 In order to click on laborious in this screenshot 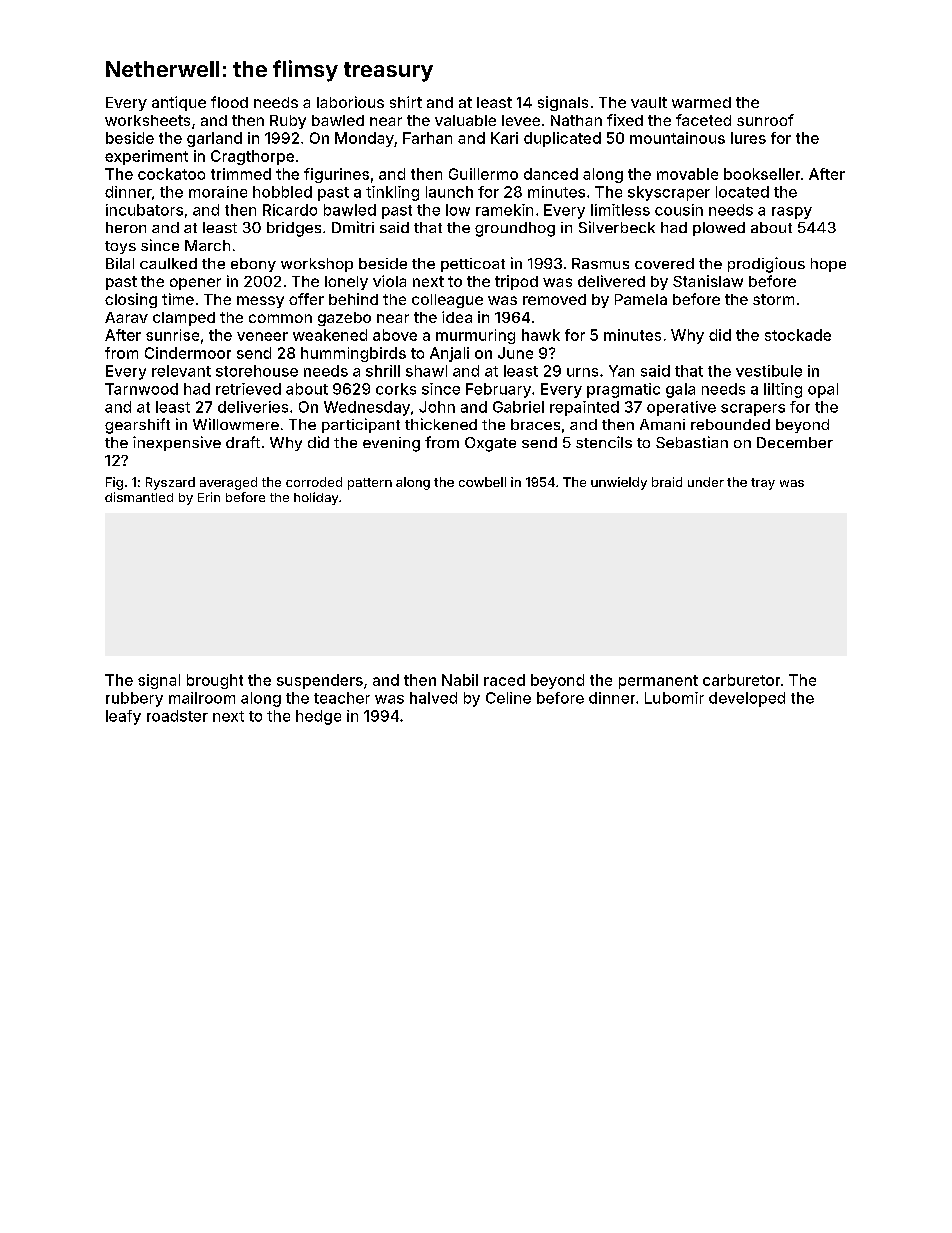, I will do `click(350, 102)`.
